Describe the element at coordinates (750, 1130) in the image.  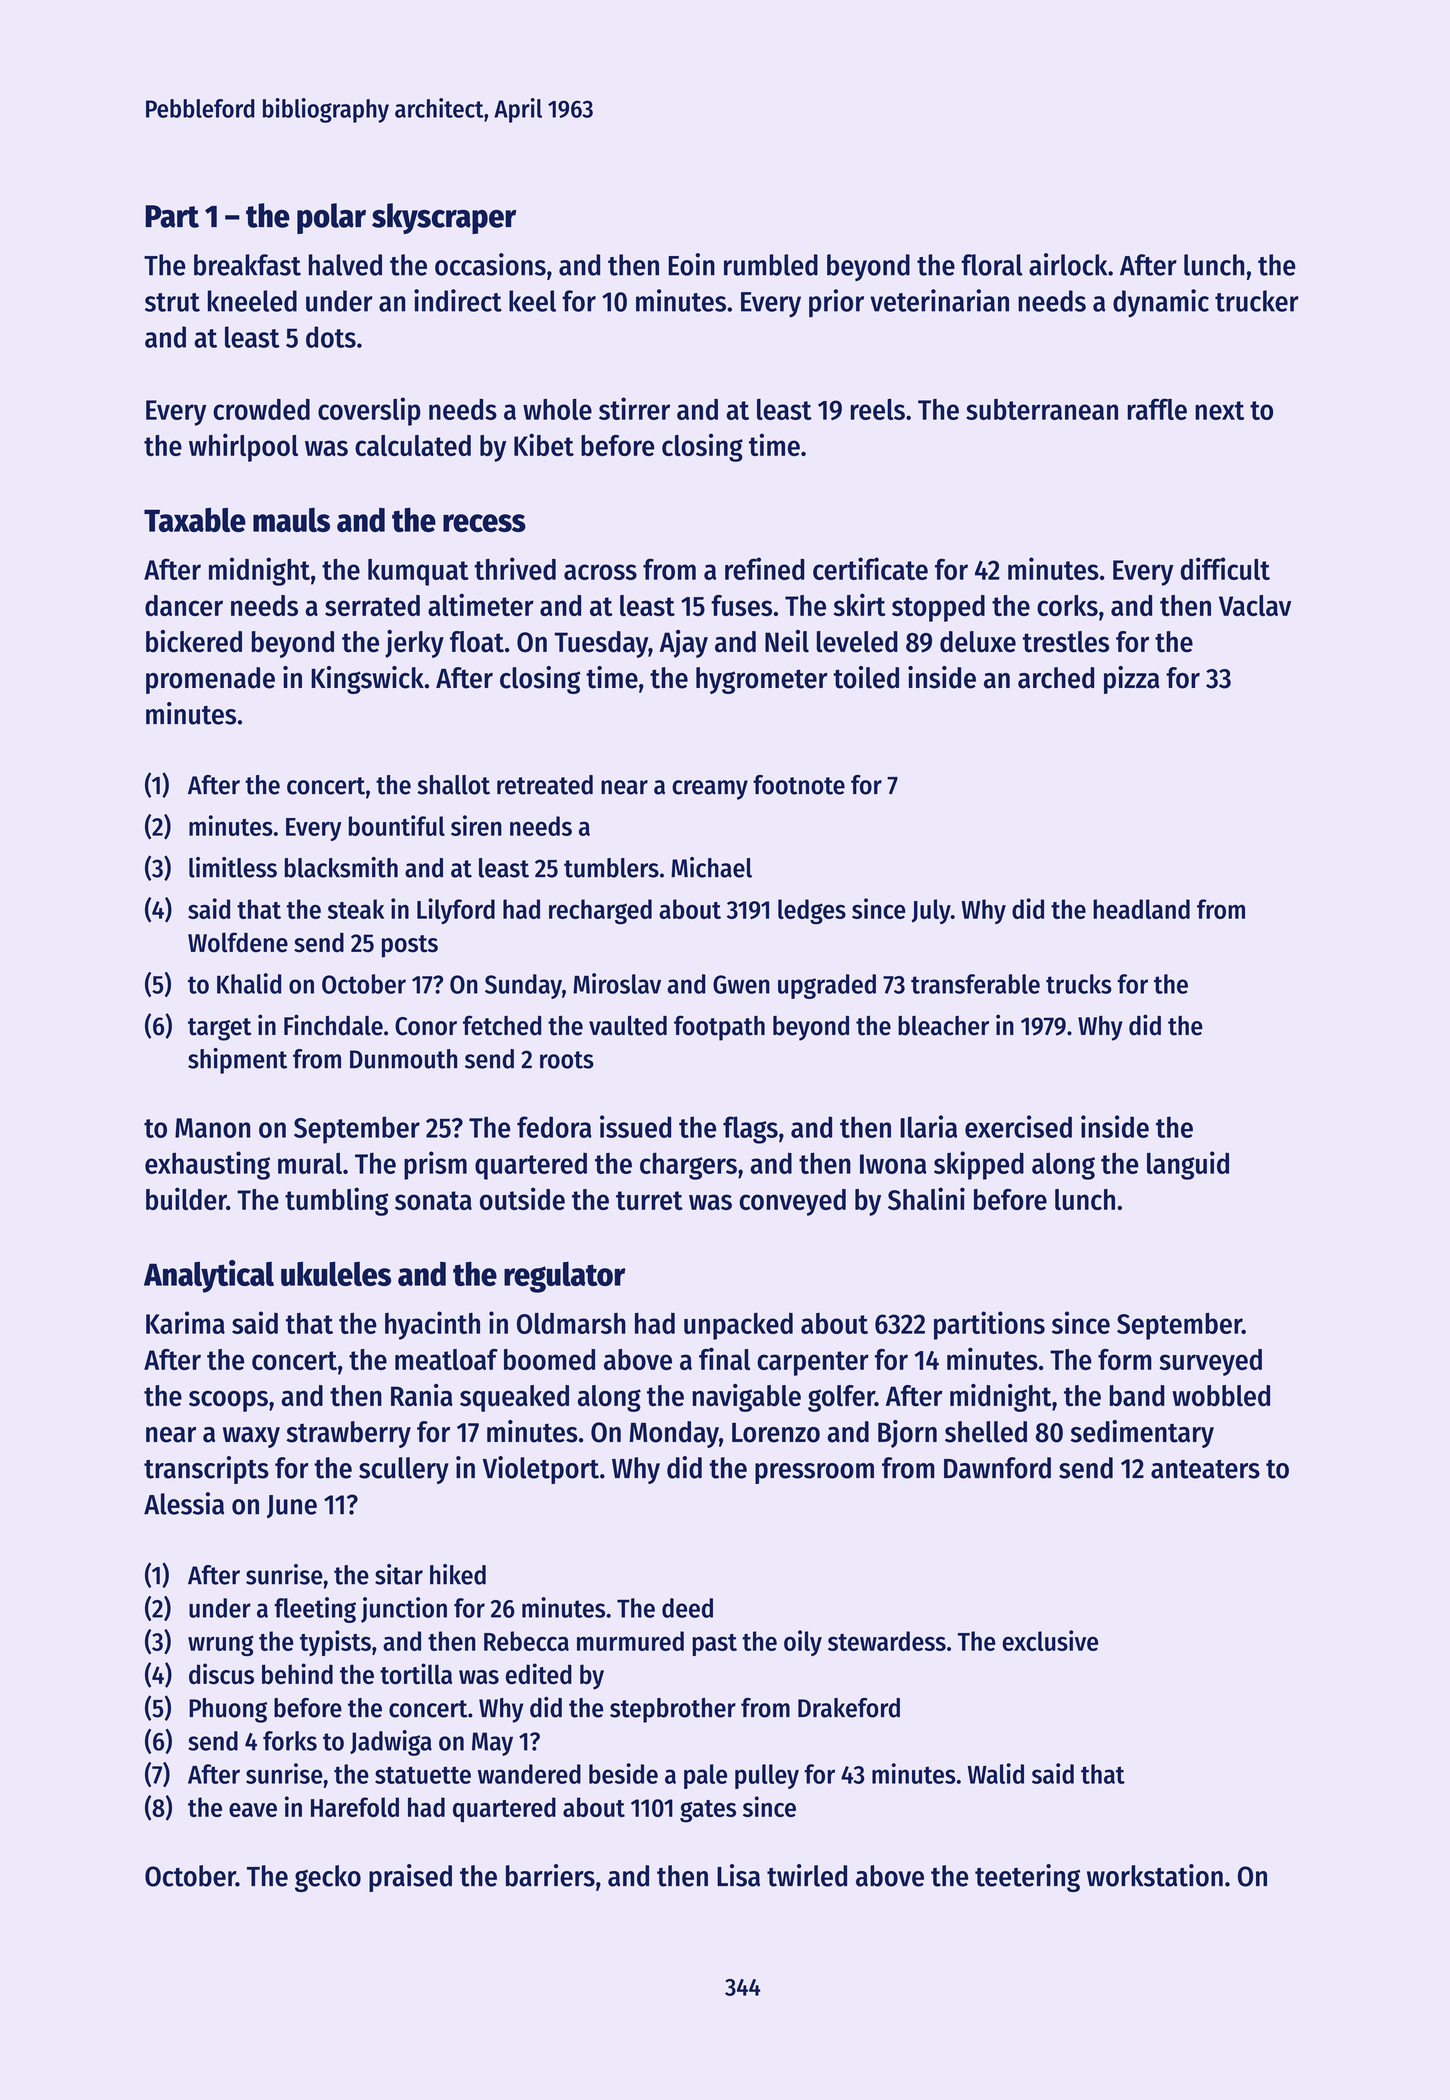
I see `flags` at that location.
